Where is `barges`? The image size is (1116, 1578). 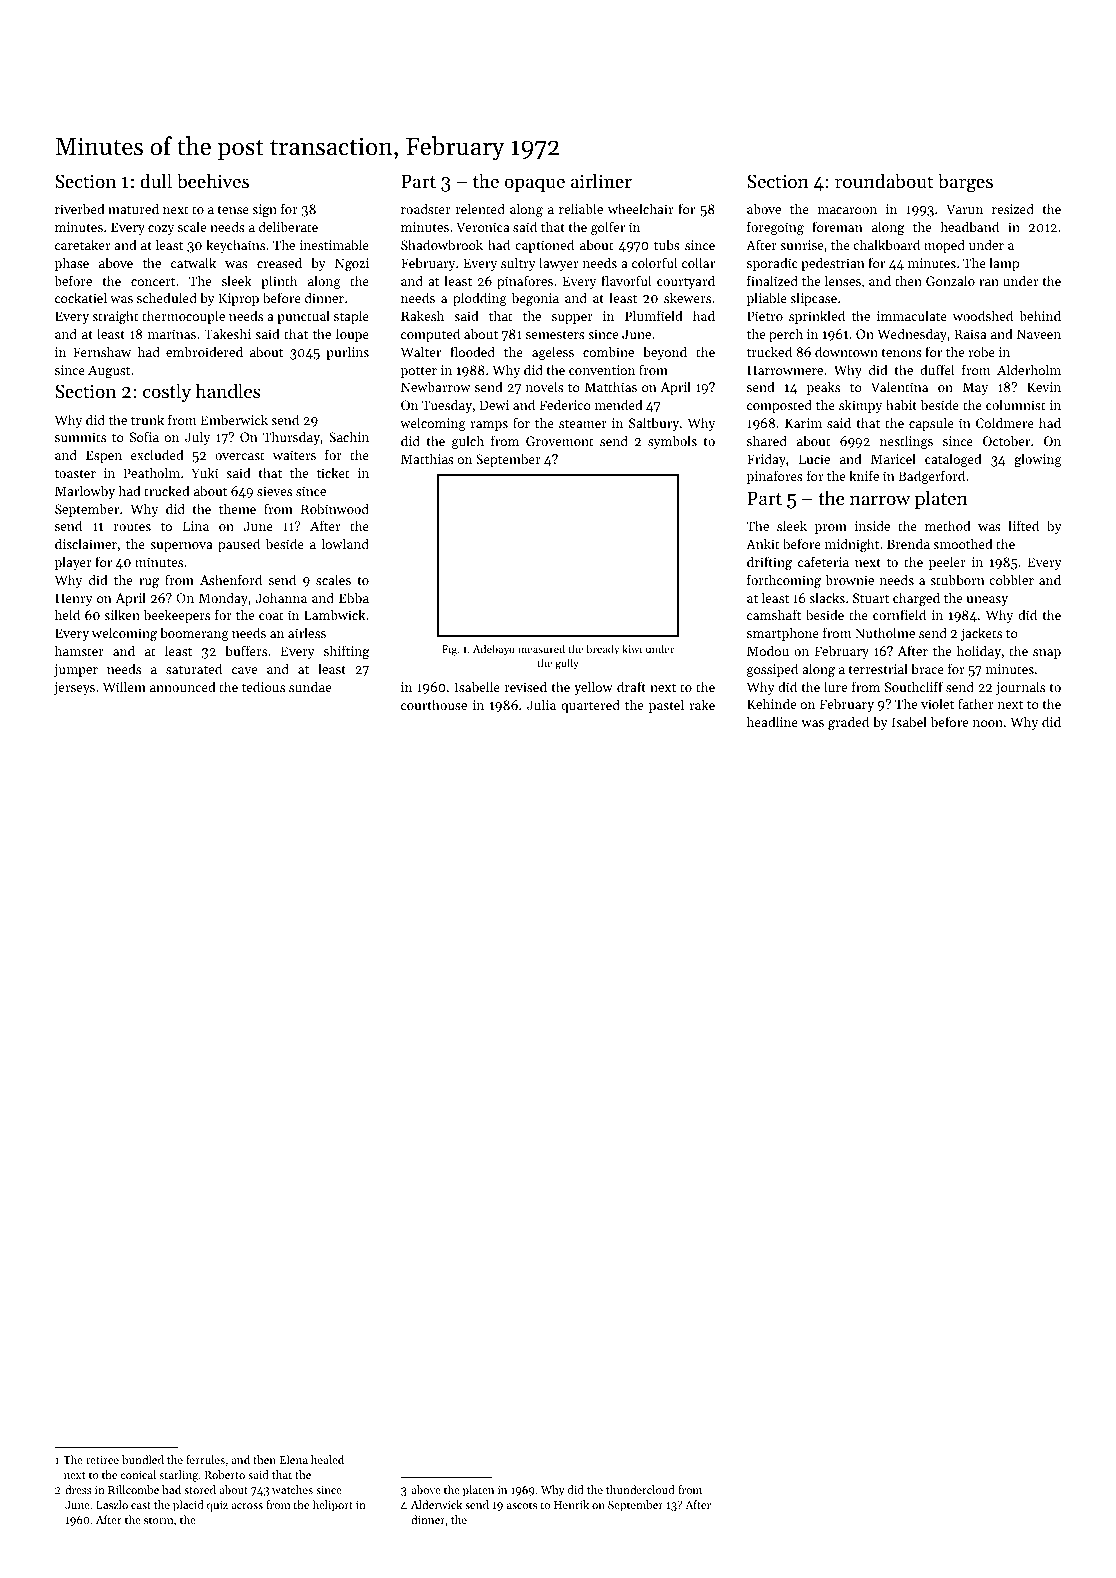 barges is located at coordinates (965, 183).
